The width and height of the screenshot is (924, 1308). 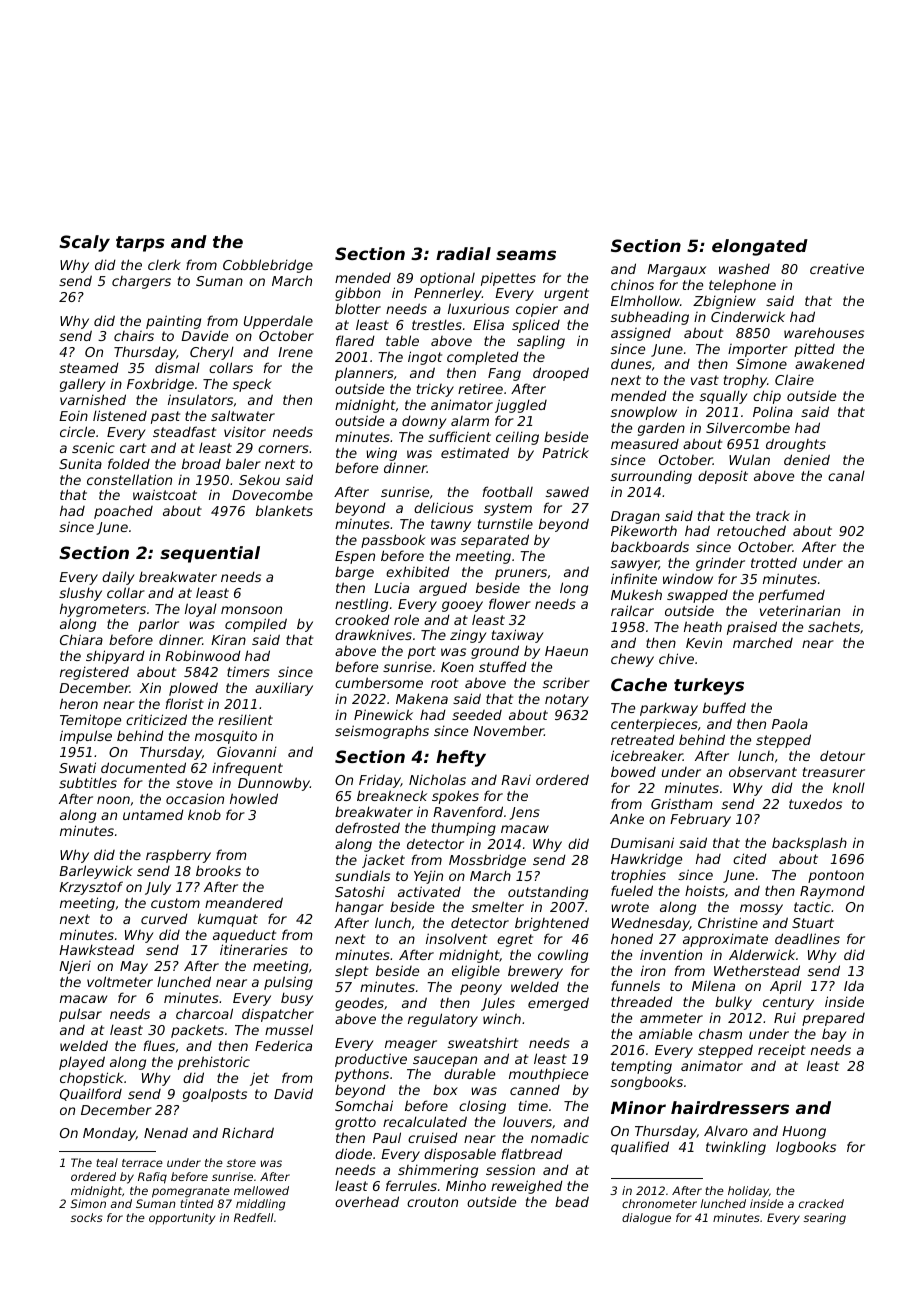 What do you see at coordinates (443, 507) in the screenshot?
I see `delicious` at bounding box center [443, 507].
